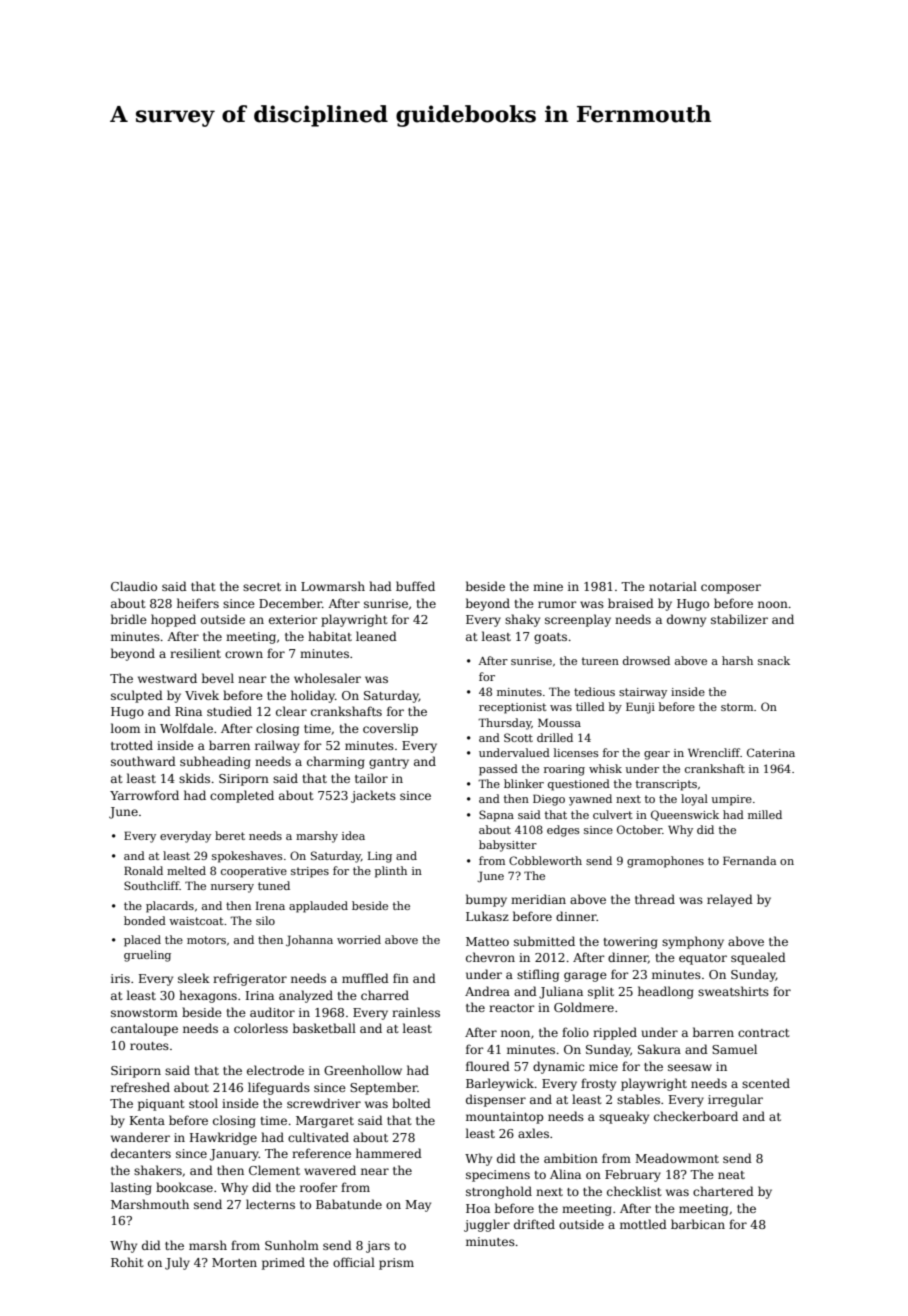 The height and width of the screenshot is (1316, 908). Describe the element at coordinates (373, 796) in the screenshot. I see `jackets` at that location.
